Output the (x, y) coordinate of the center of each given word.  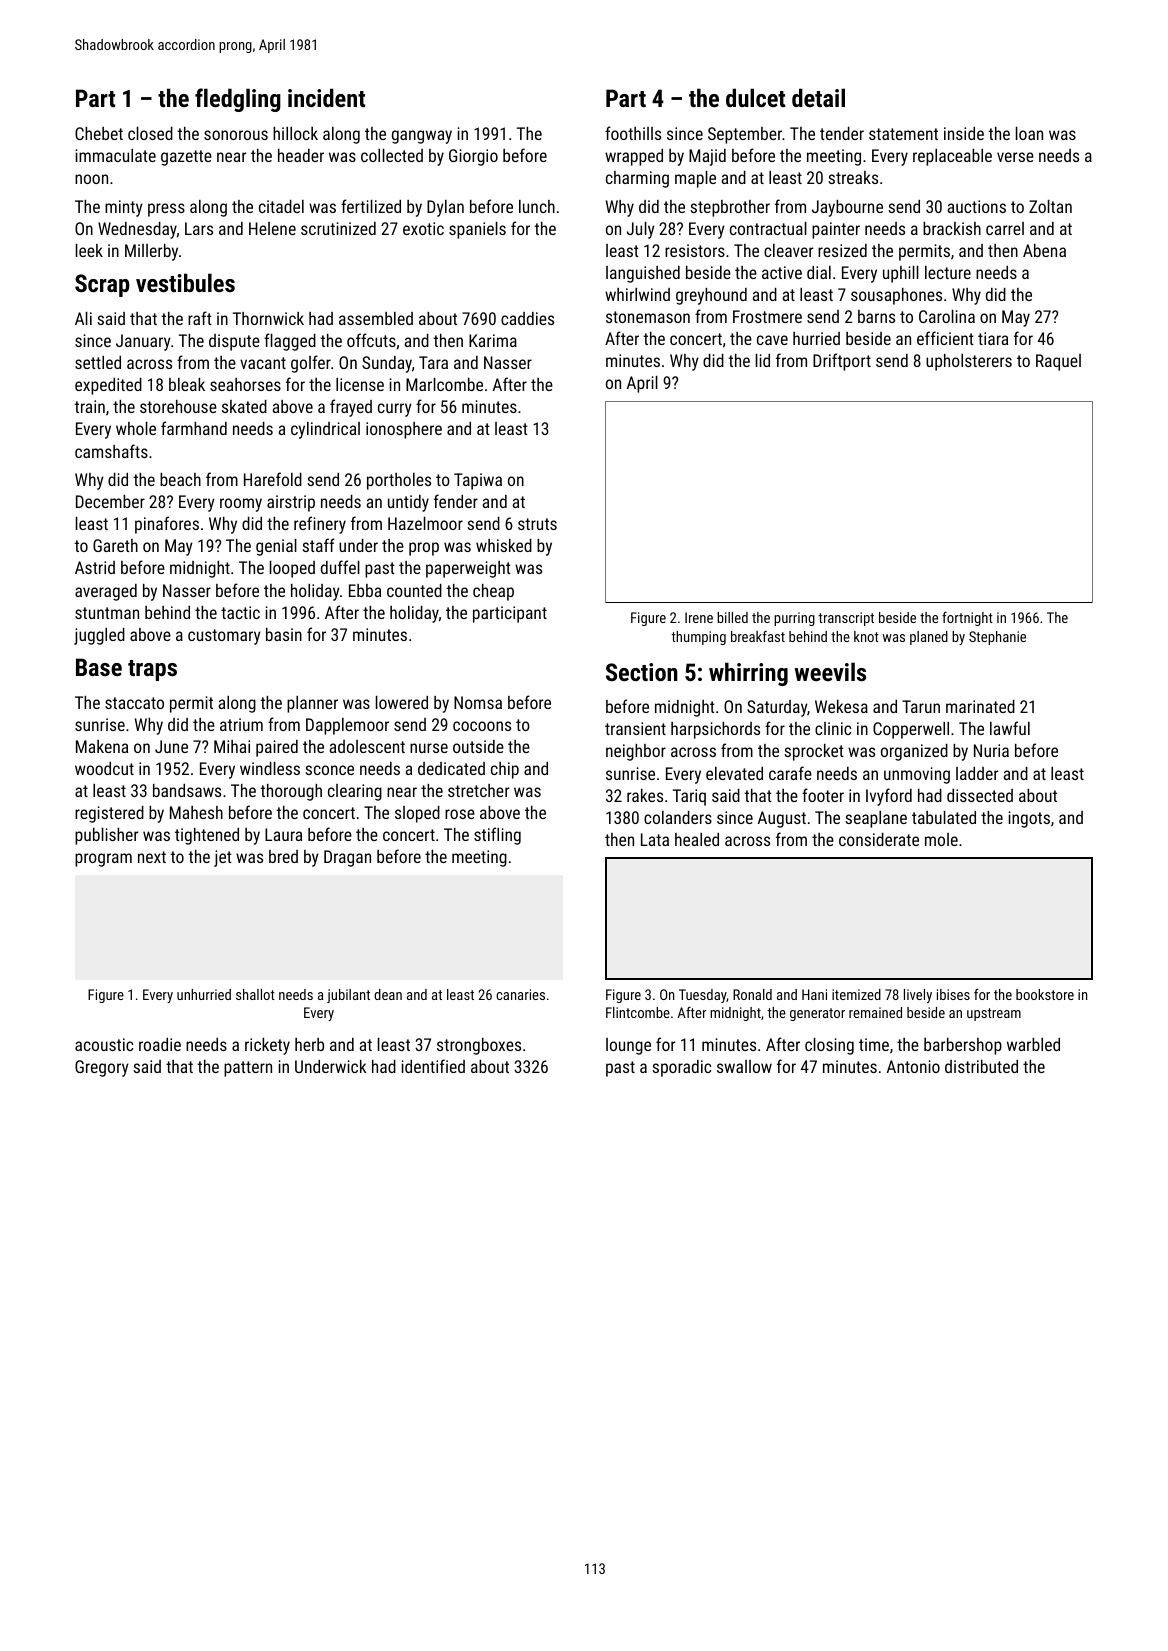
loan (1029, 133)
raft (200, 318)
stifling (497, 836)
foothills (633, 133)
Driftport (842, 362)
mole (941, 839)
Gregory (102, 1068)
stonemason (648, 317)
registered (109, 814)
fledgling (238, 100)
